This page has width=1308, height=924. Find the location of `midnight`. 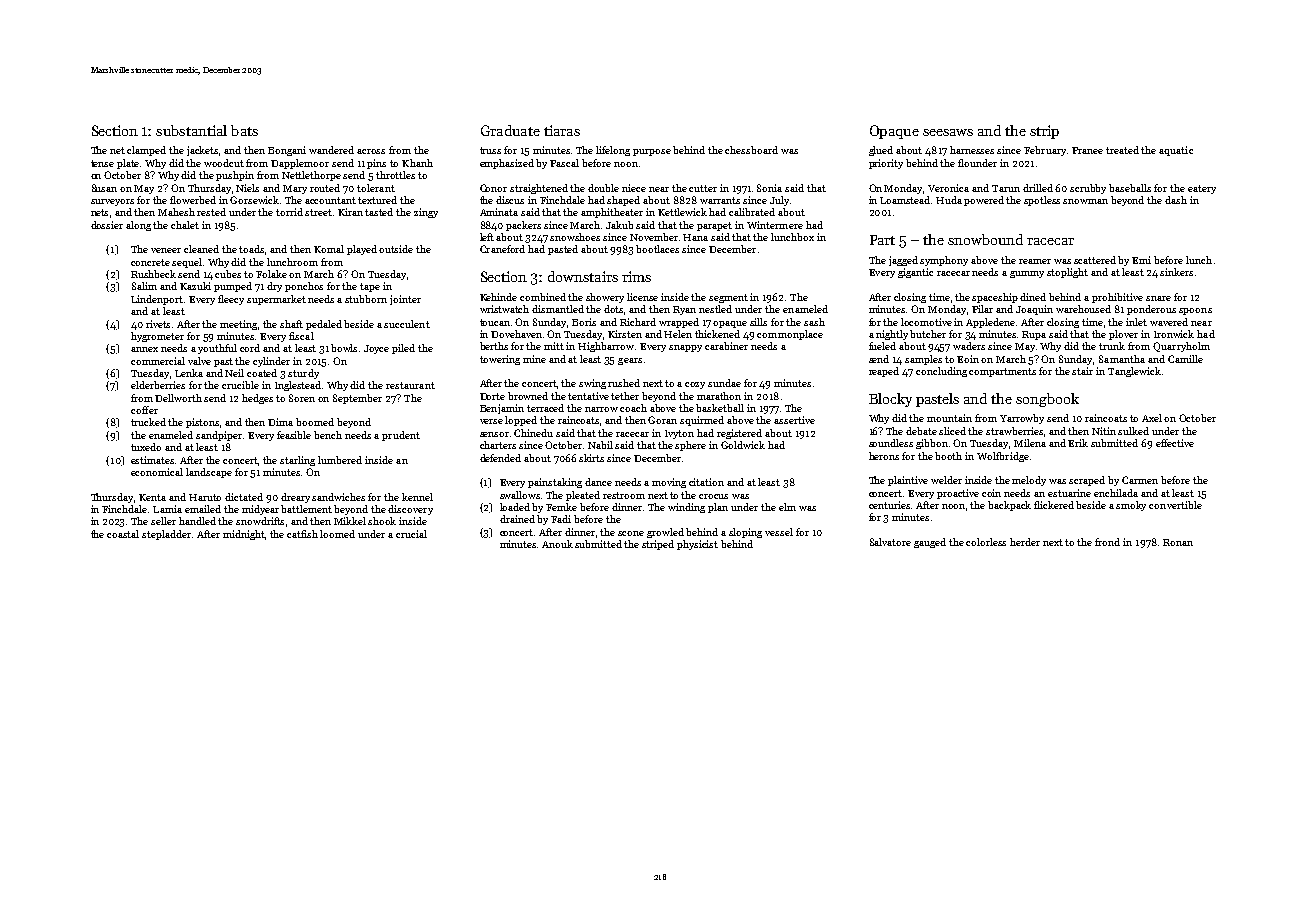

midnight is located at coordinates (244, 535).
